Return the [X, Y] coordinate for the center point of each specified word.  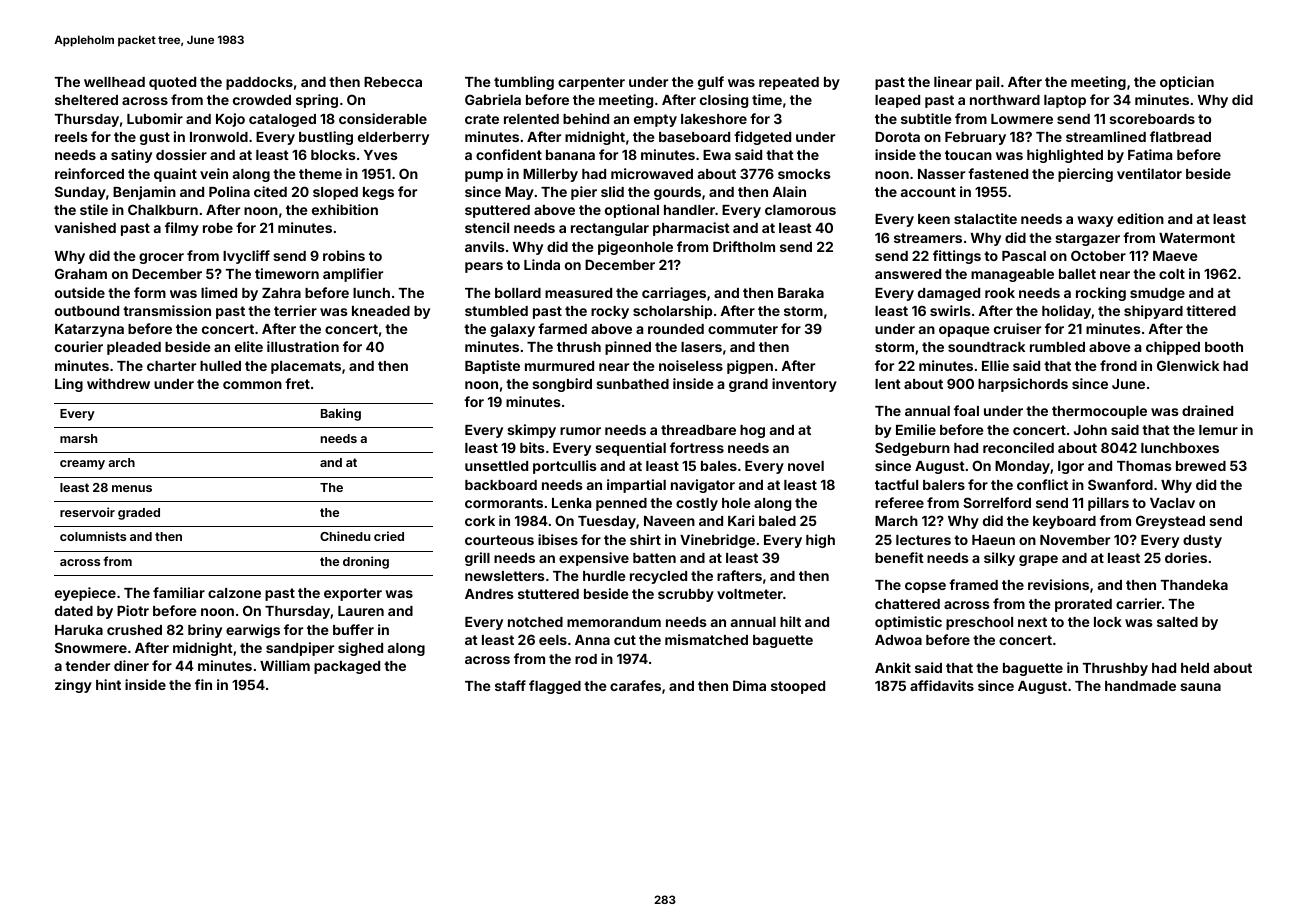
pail [987, 83]
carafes [635, 685]
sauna [1200, 687]
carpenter [591, 83]
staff [510, 685]
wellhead [114, 82]
